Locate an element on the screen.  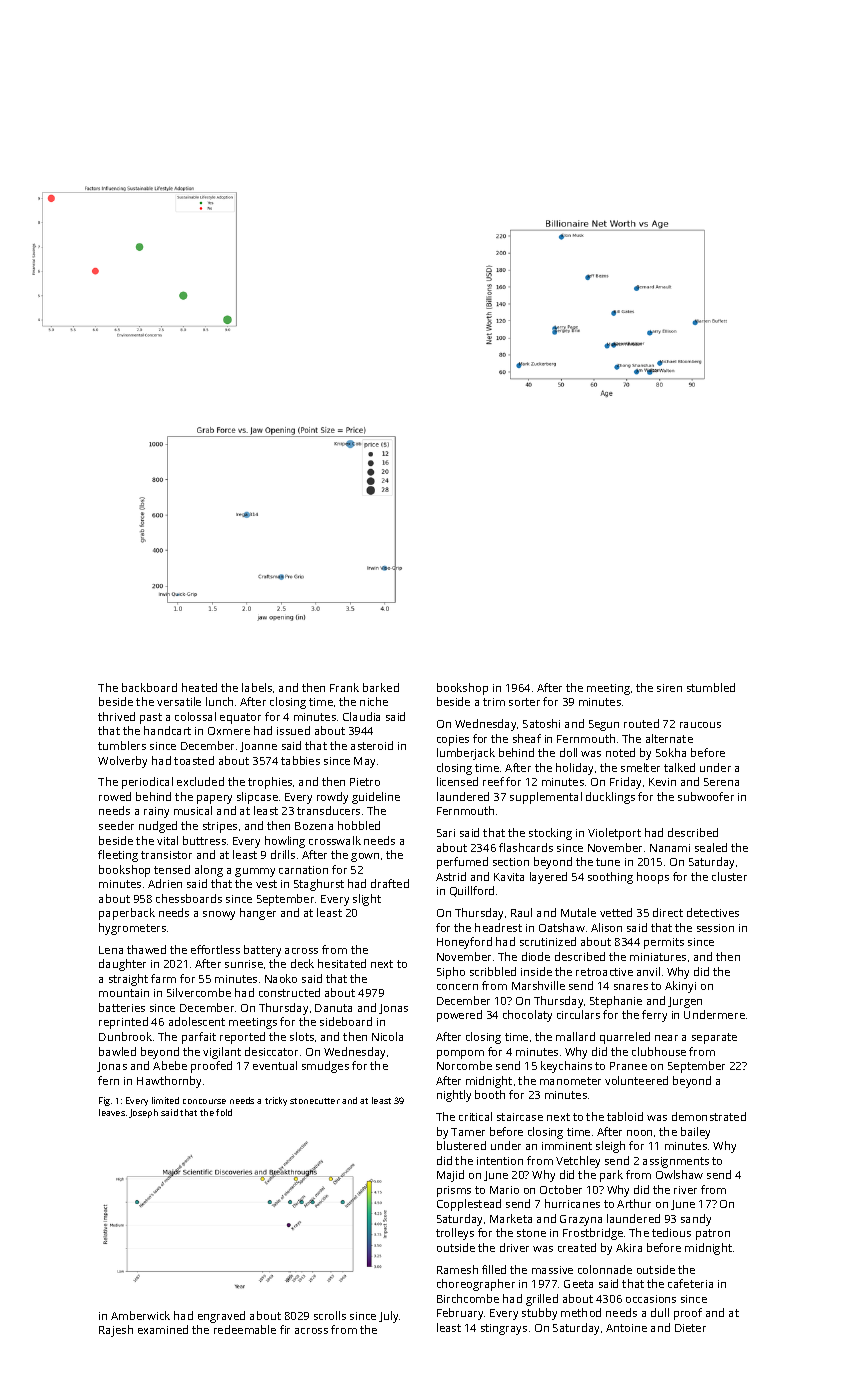
barked is located at coordinates (381, 687).
